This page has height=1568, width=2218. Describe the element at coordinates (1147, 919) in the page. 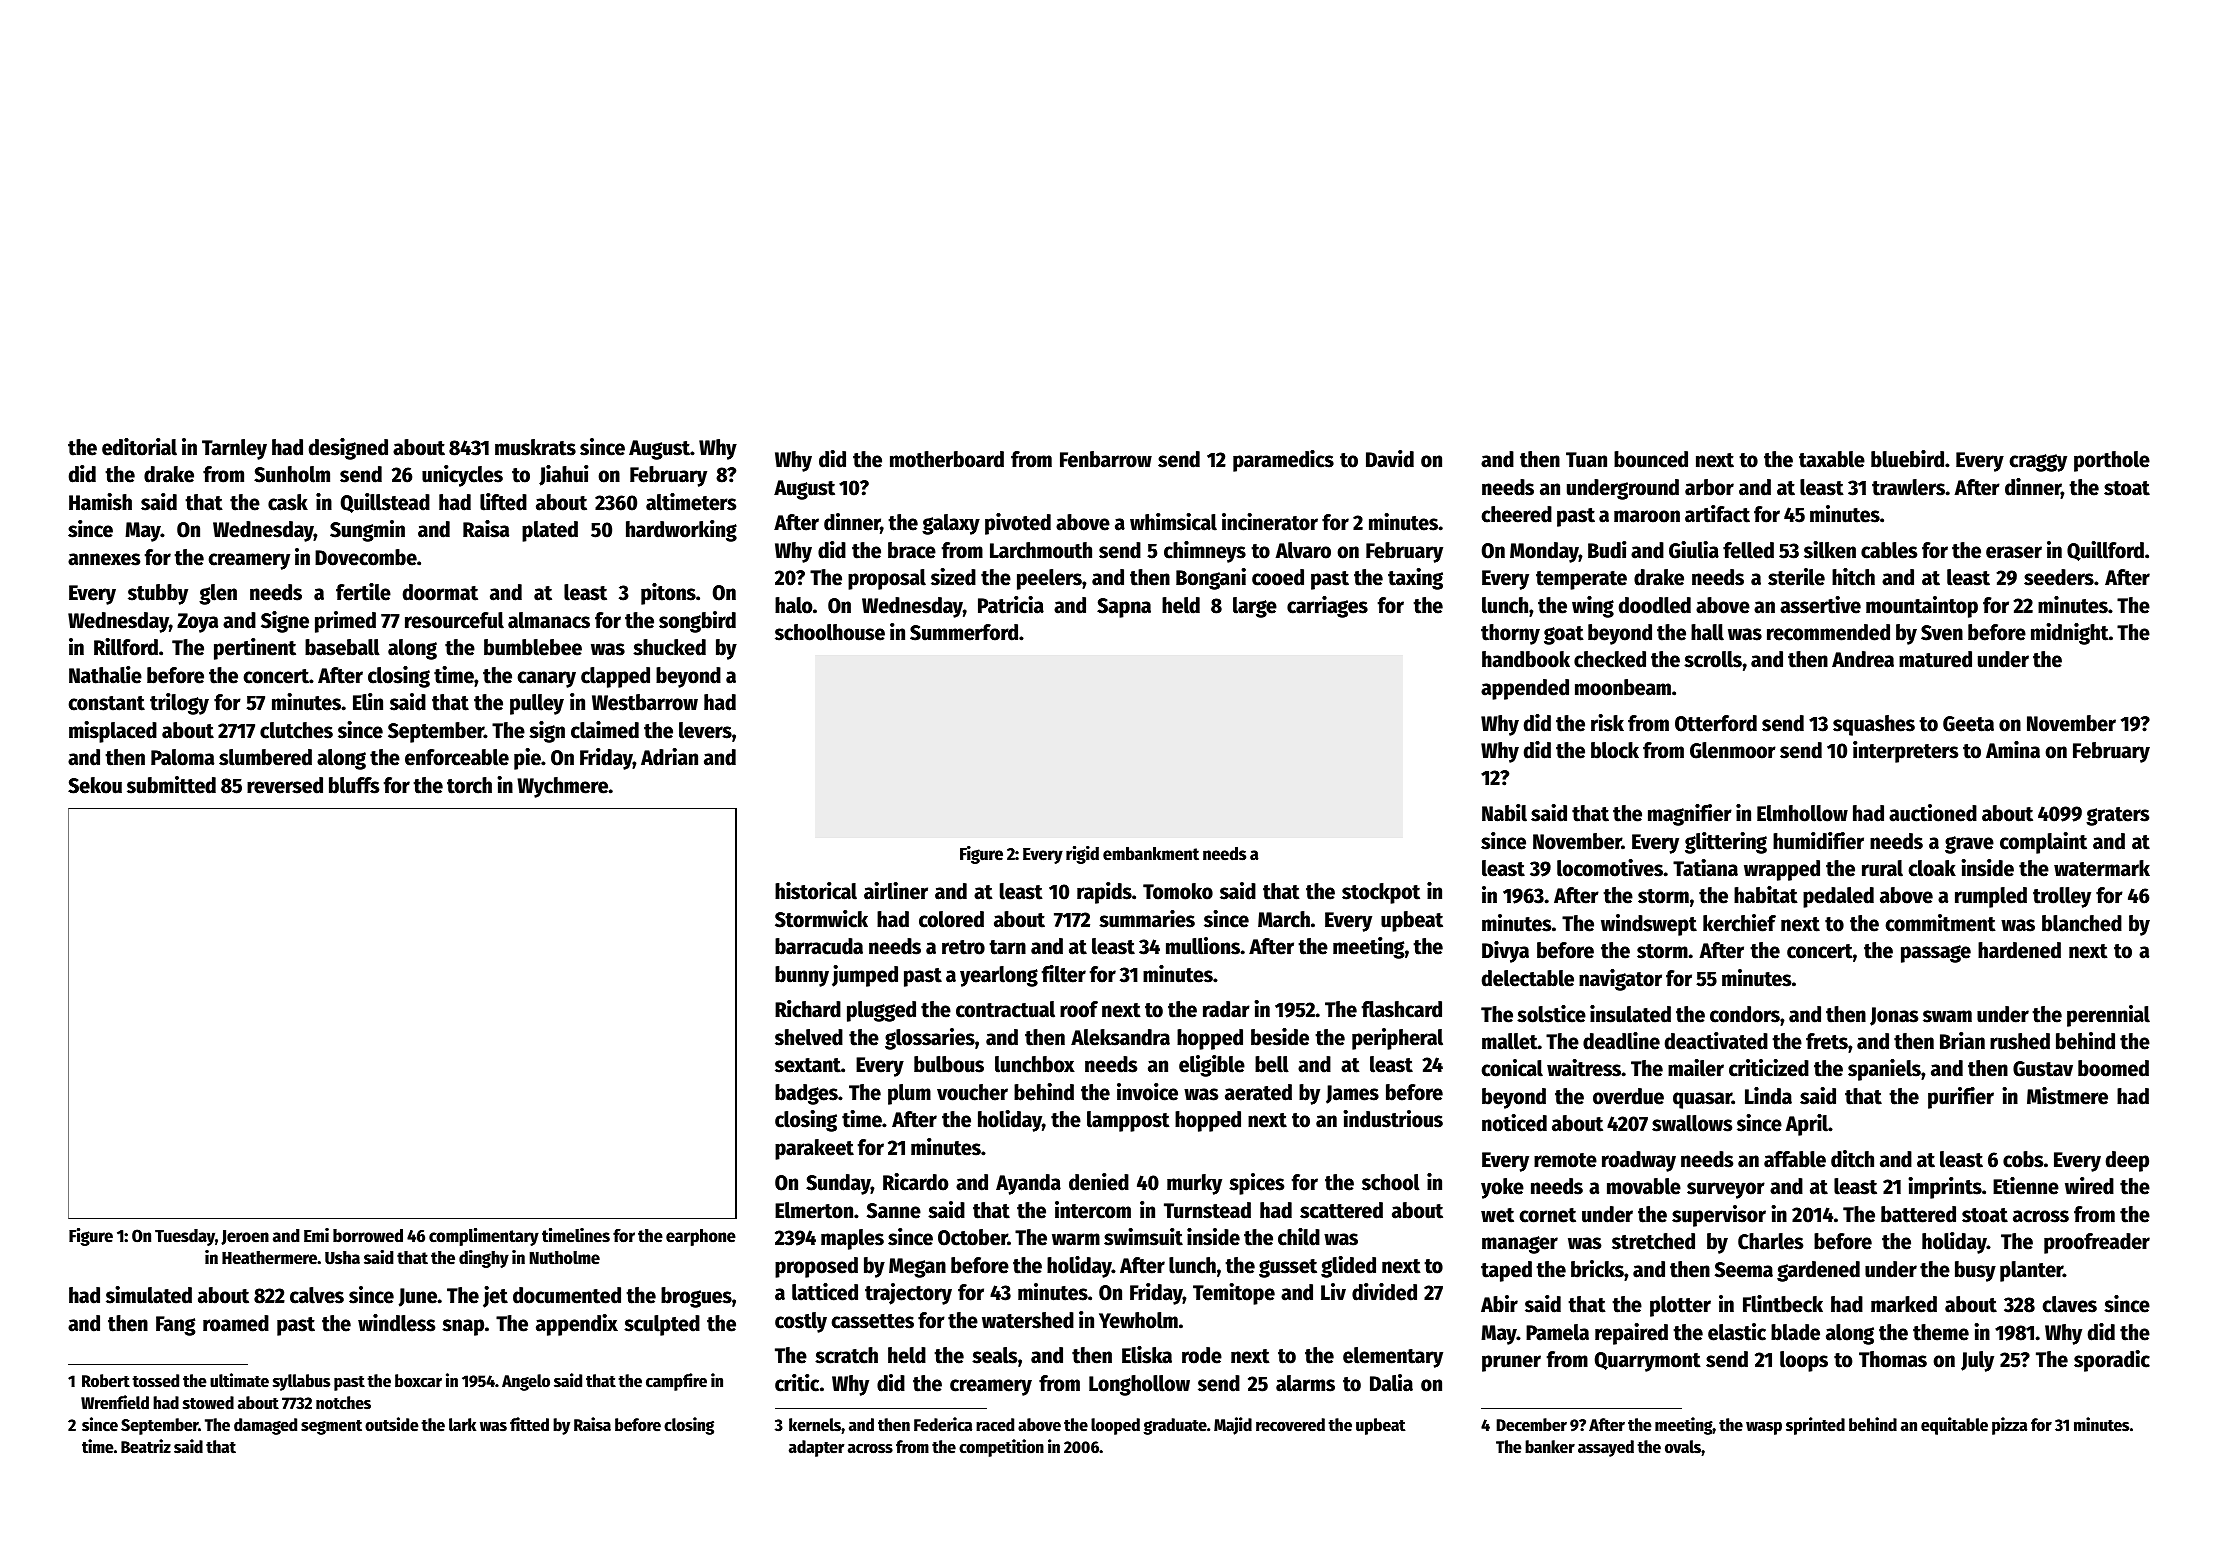

I see `summaries` at that location.
